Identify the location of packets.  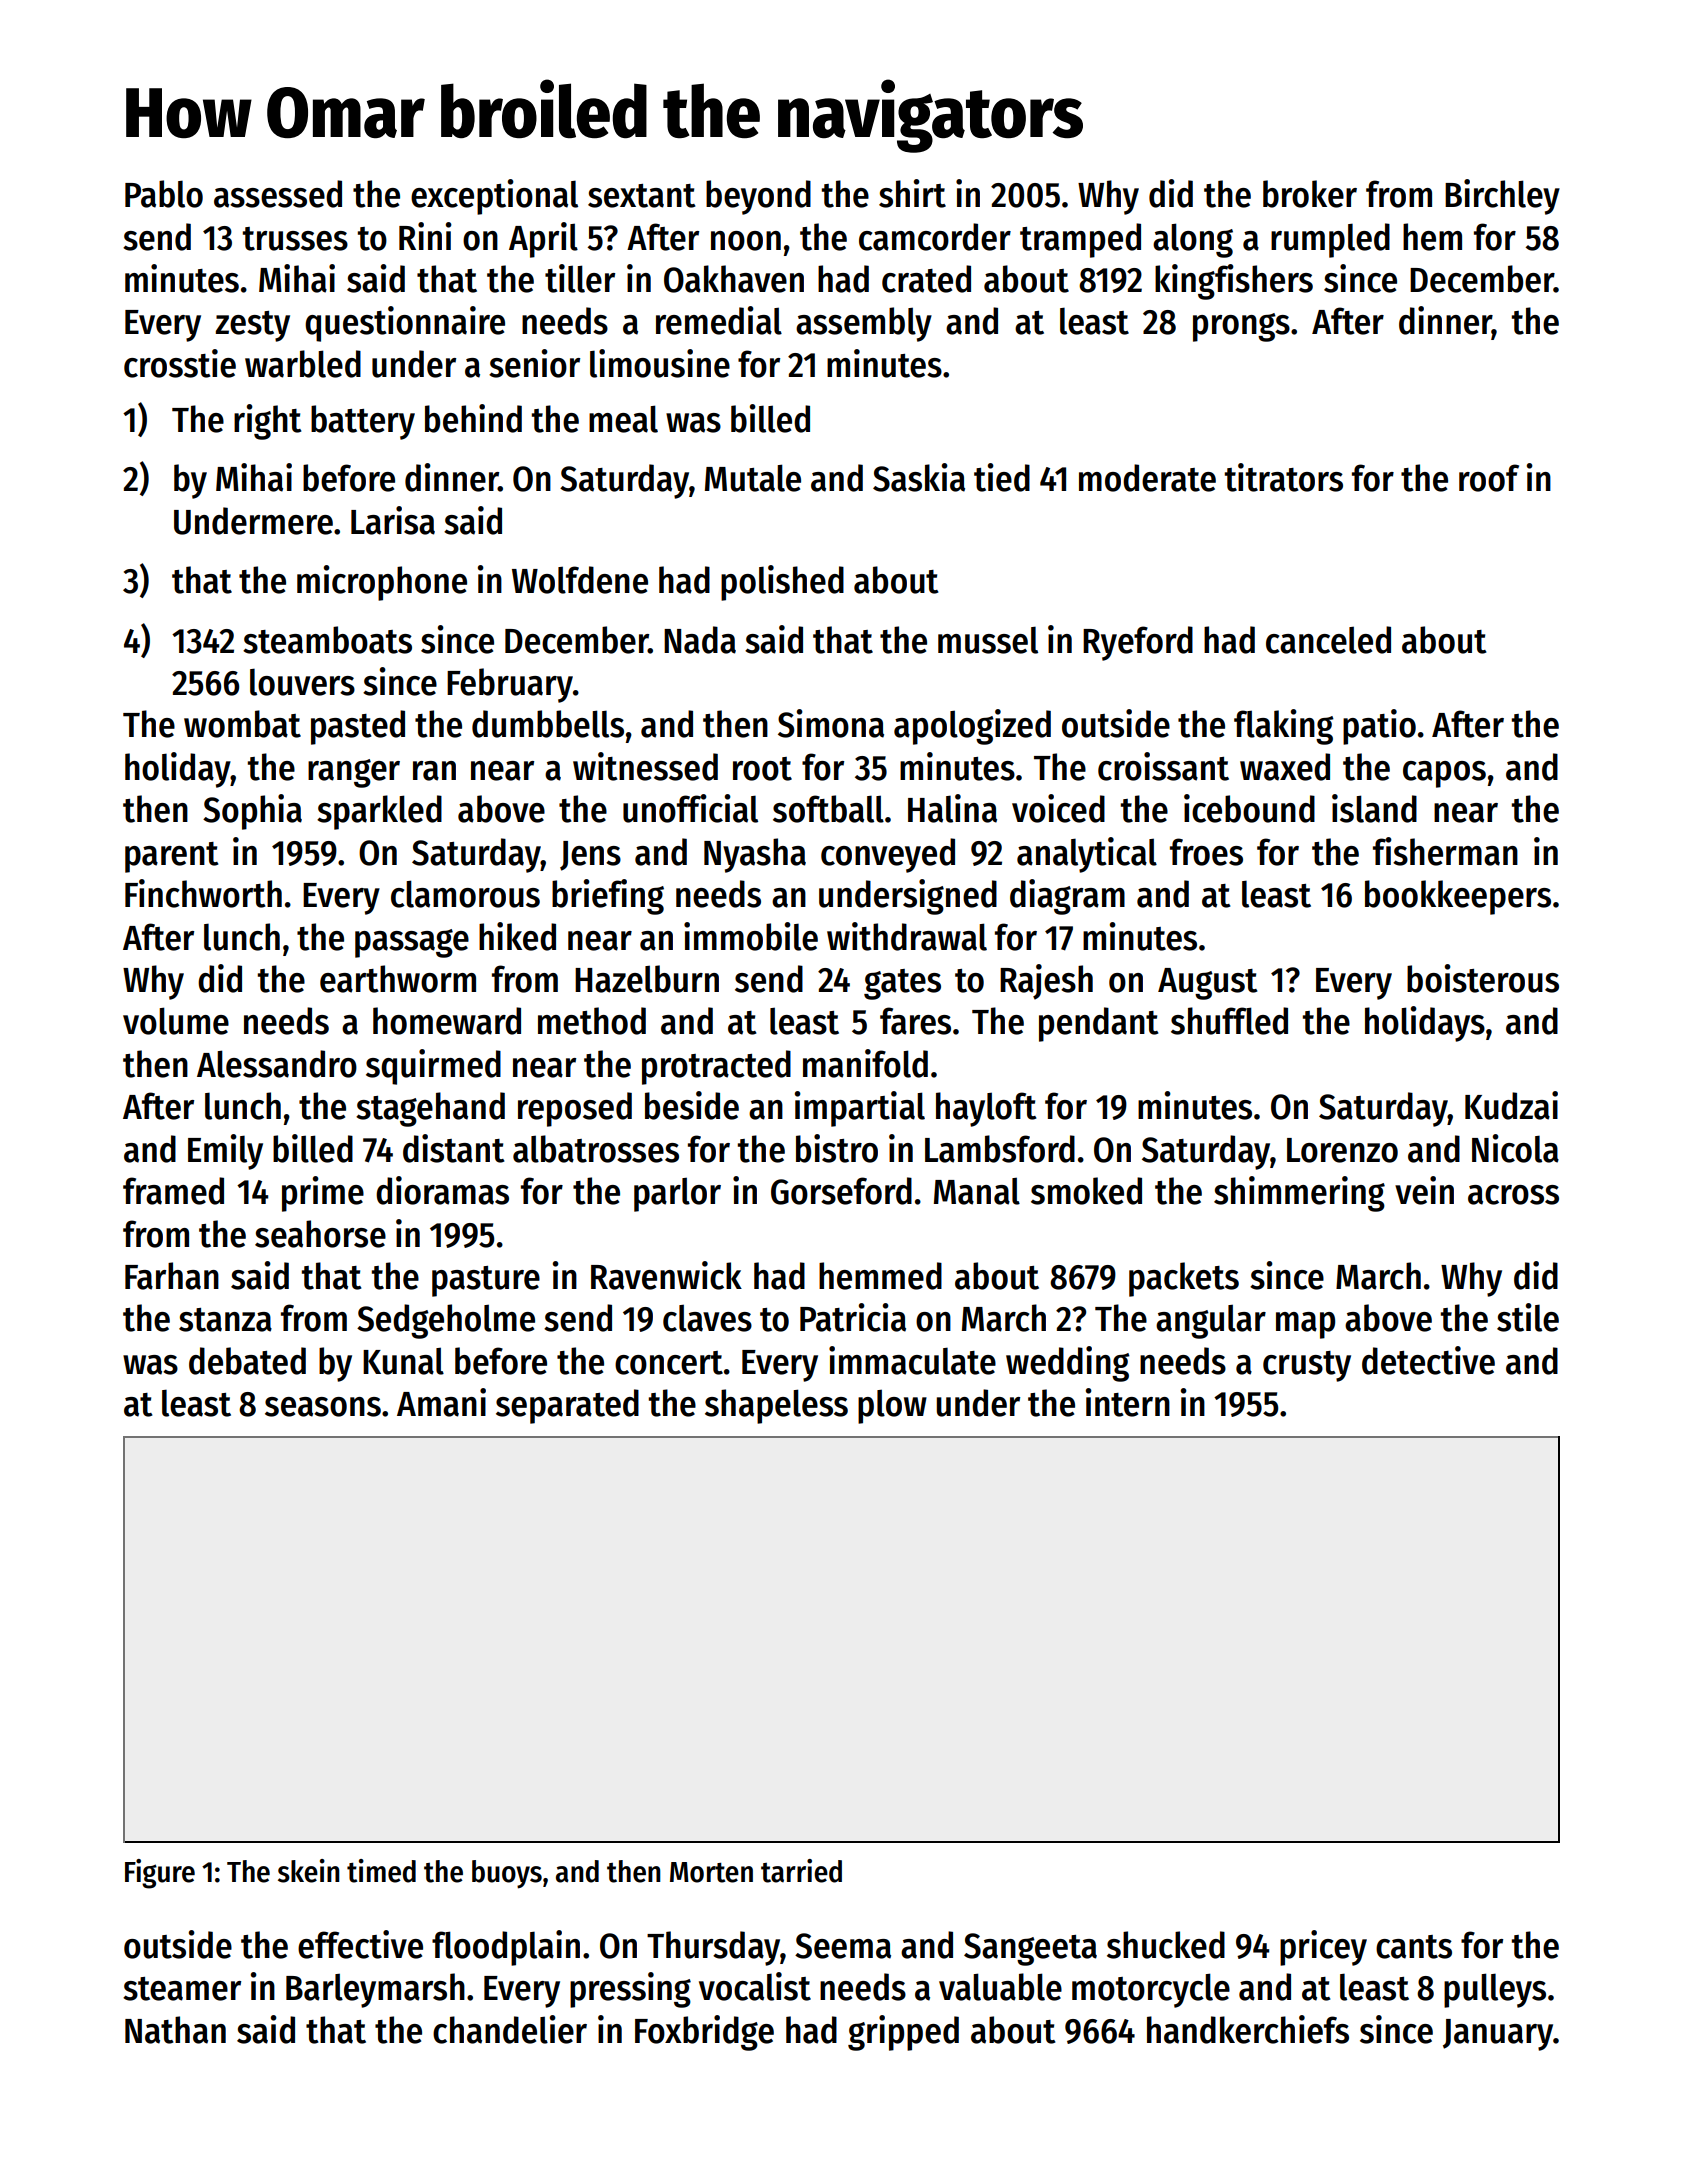
(1184, 1279).
